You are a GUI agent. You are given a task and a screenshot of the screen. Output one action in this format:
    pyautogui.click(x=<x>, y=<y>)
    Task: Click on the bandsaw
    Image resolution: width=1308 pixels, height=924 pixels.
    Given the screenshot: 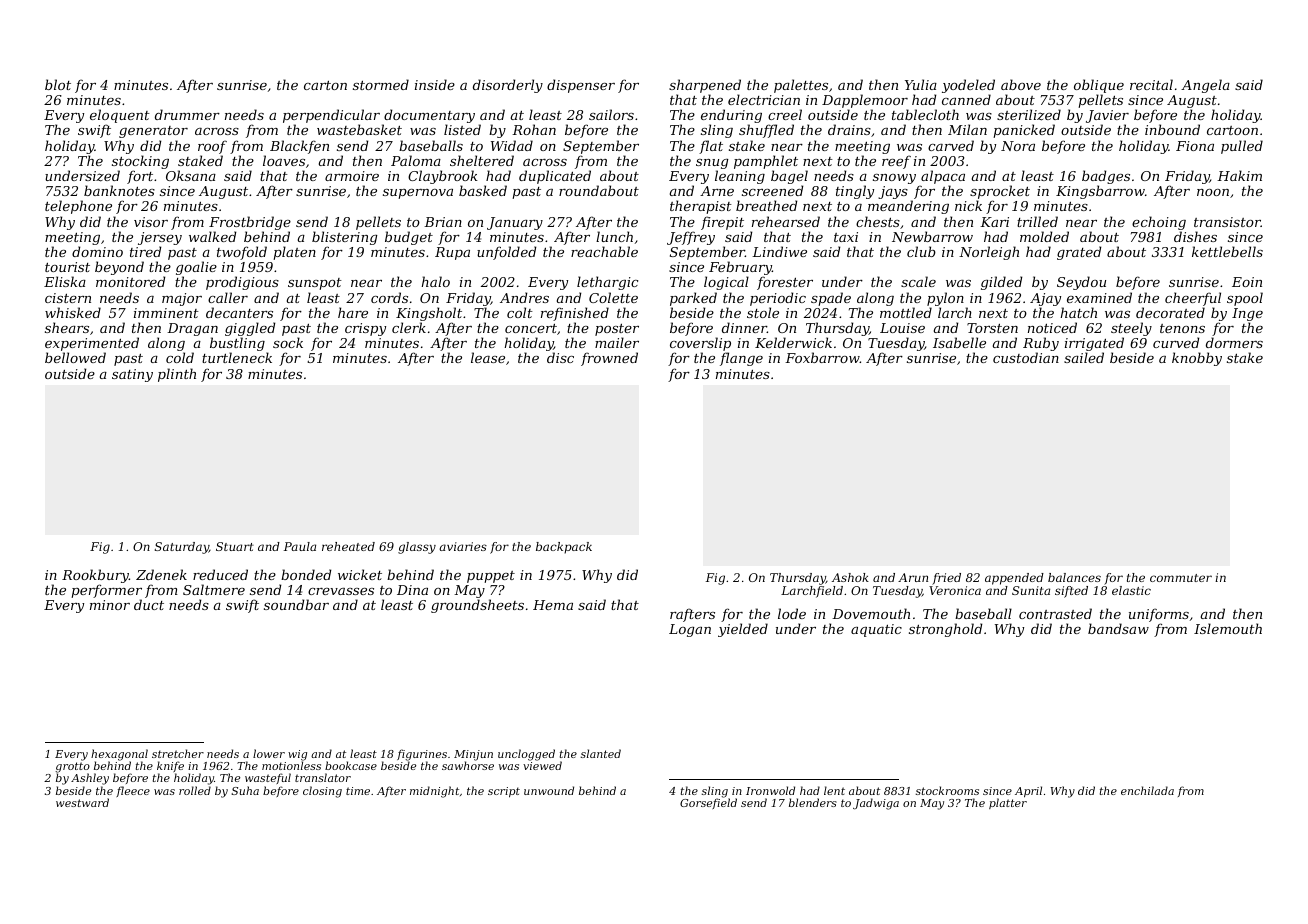 What is the action you would take?
    pyautogui.click(x=1118, y=629)
